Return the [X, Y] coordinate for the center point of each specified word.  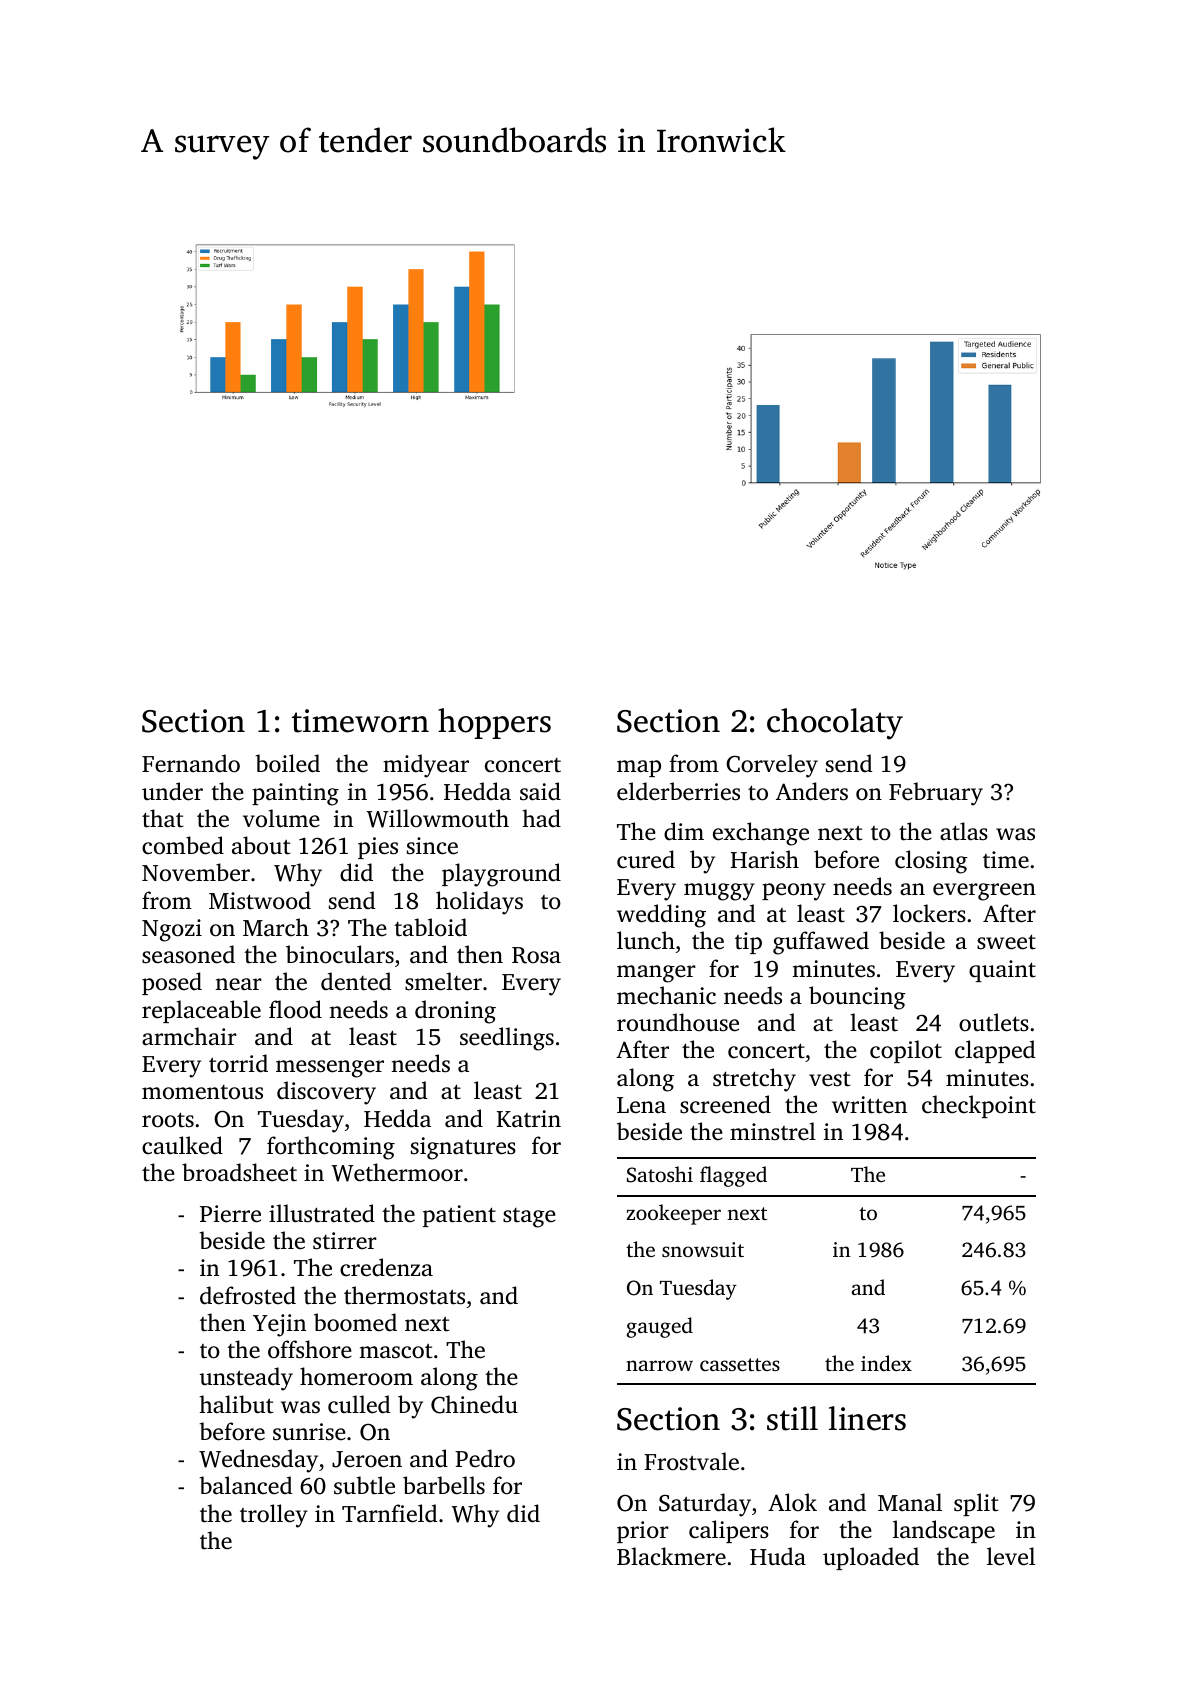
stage [529, 1218]
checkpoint [979, 1106]
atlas [964, 831]
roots [168, 1120]
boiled [288, 763]
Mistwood [260, 900]
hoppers [494, 723]
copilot [906, 1051]
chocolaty [835, 724]
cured [646, 859]
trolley [274, 1516]
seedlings [507, 1039]
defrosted [248, 1295]
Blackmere [671, 1556]
